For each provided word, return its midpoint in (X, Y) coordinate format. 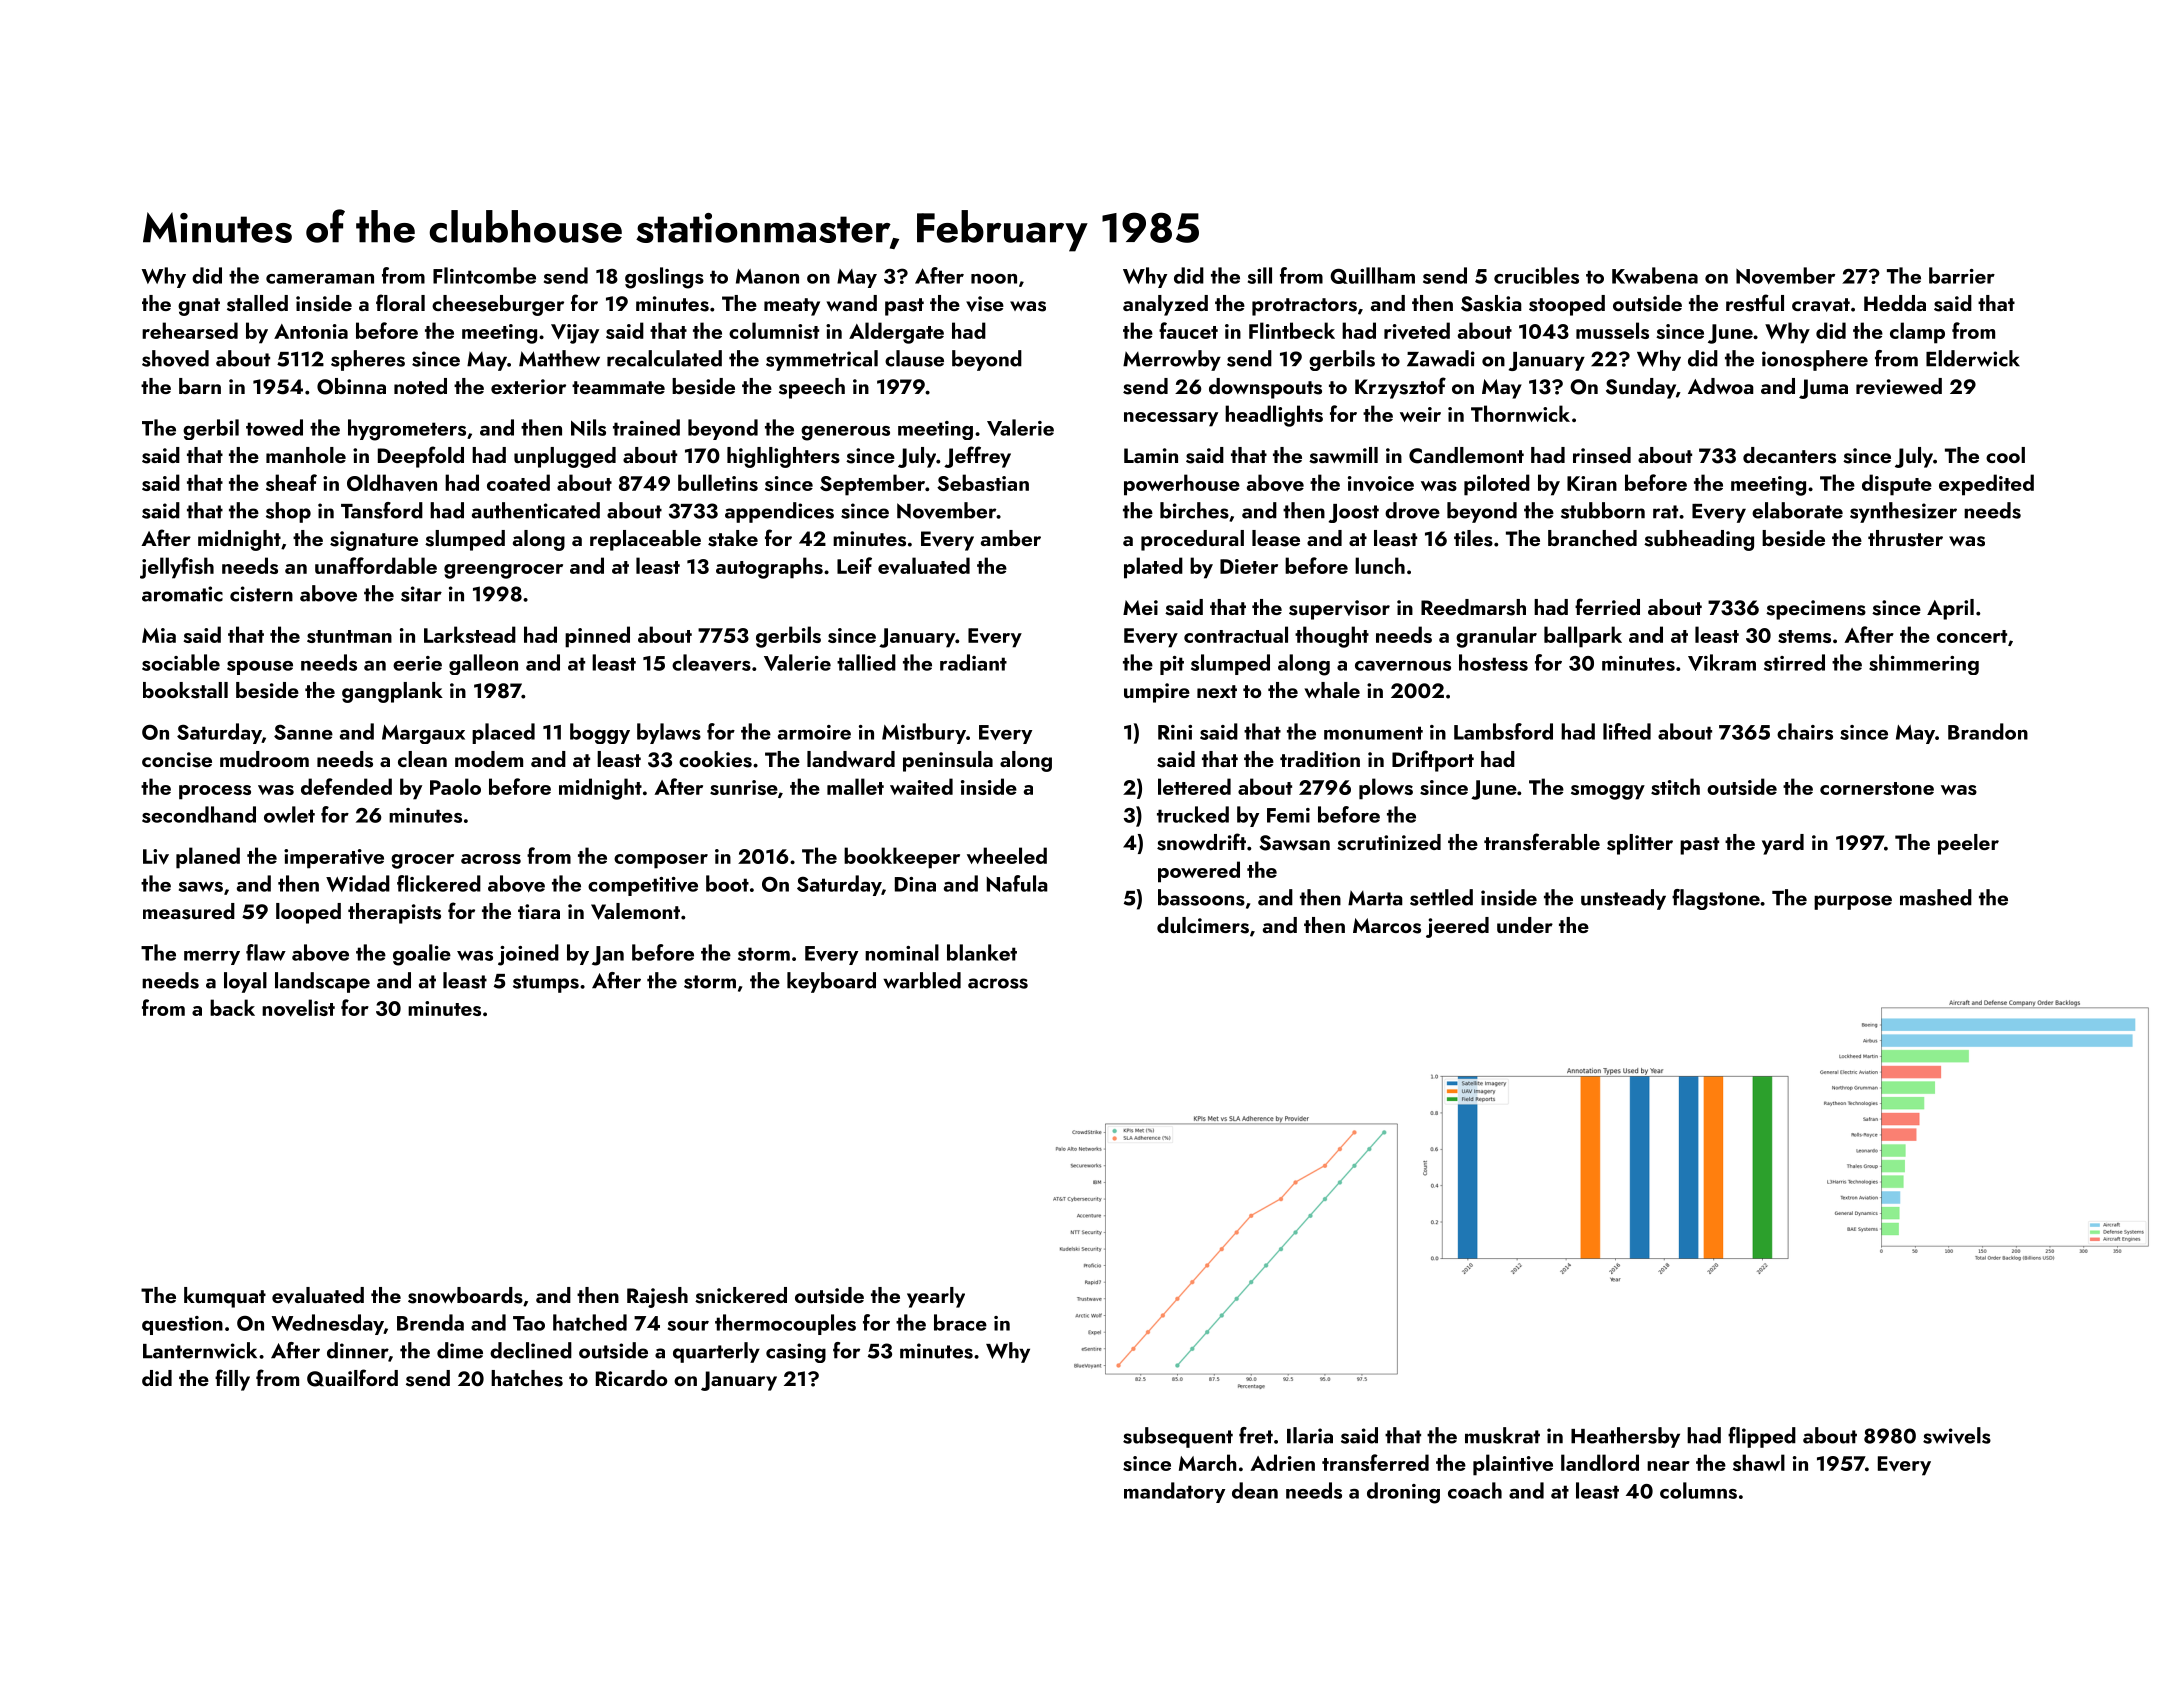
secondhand (199, 814)
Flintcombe (484, 275)
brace (960, 1322)
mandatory (1174, 1492)
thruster (1905, 538)
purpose (1853, 902)
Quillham (1372, 275)
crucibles (1536, 275)
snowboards (465, 1295)
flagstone (1716, 899)
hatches (527, 1378)
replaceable (645, 540)
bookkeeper (902, 858)
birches (1194, 510)
